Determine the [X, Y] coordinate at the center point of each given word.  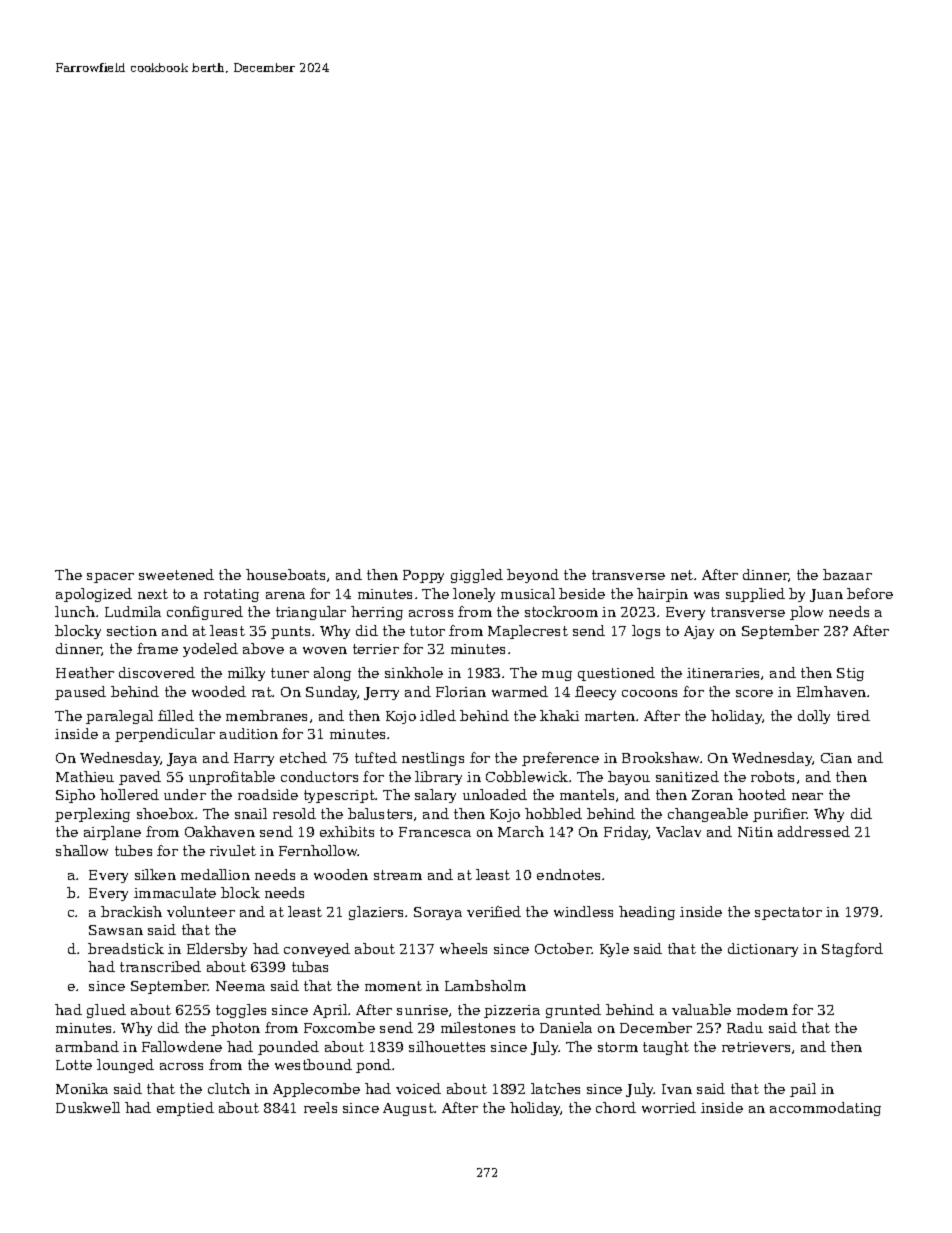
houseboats [285, 574]
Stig [850, 674]
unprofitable [232, 778]
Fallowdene [182, 1046]
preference [560, 759]
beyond [533, 576]
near [807, 796]
